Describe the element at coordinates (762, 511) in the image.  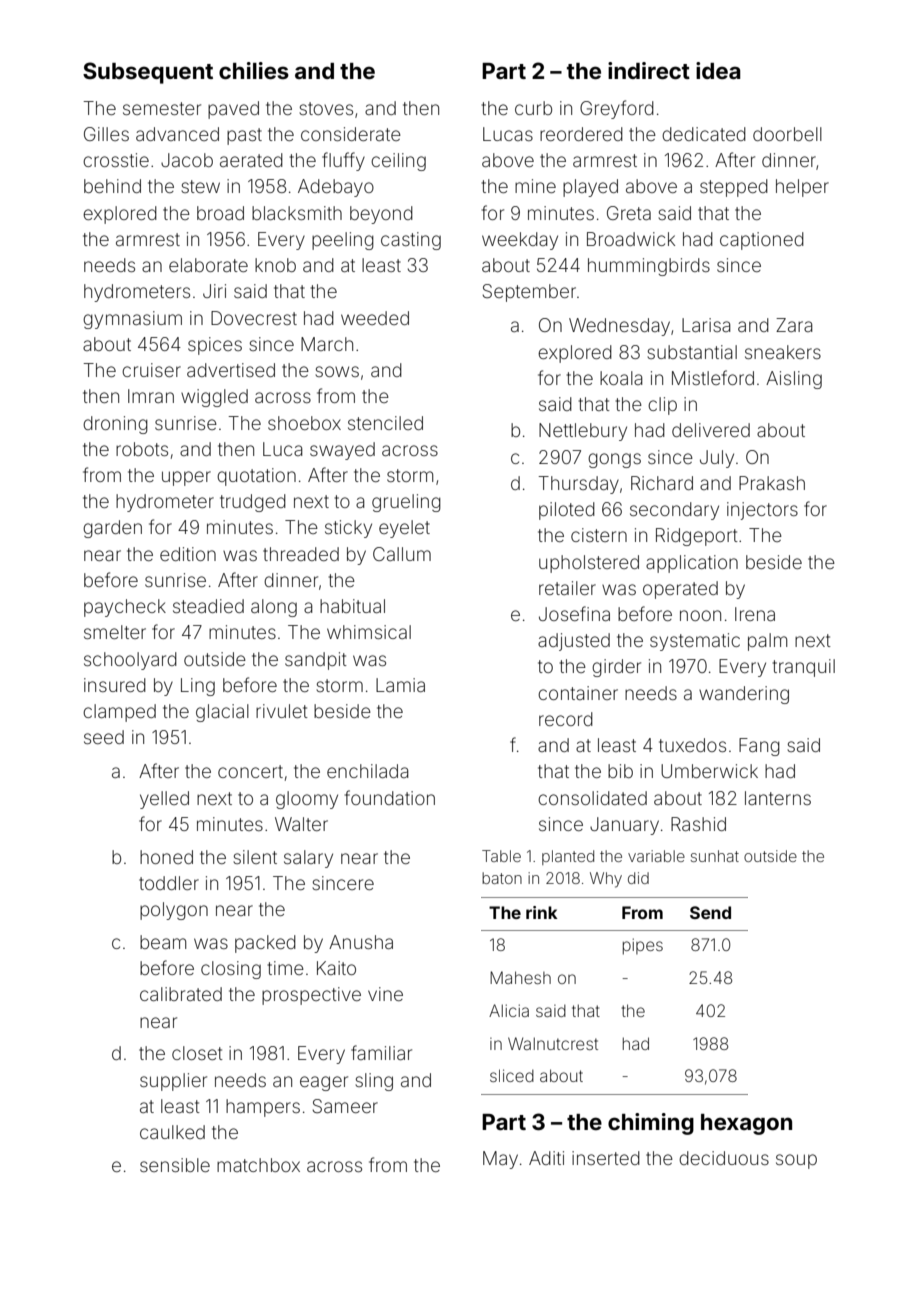
I see `injectors` at that location.
